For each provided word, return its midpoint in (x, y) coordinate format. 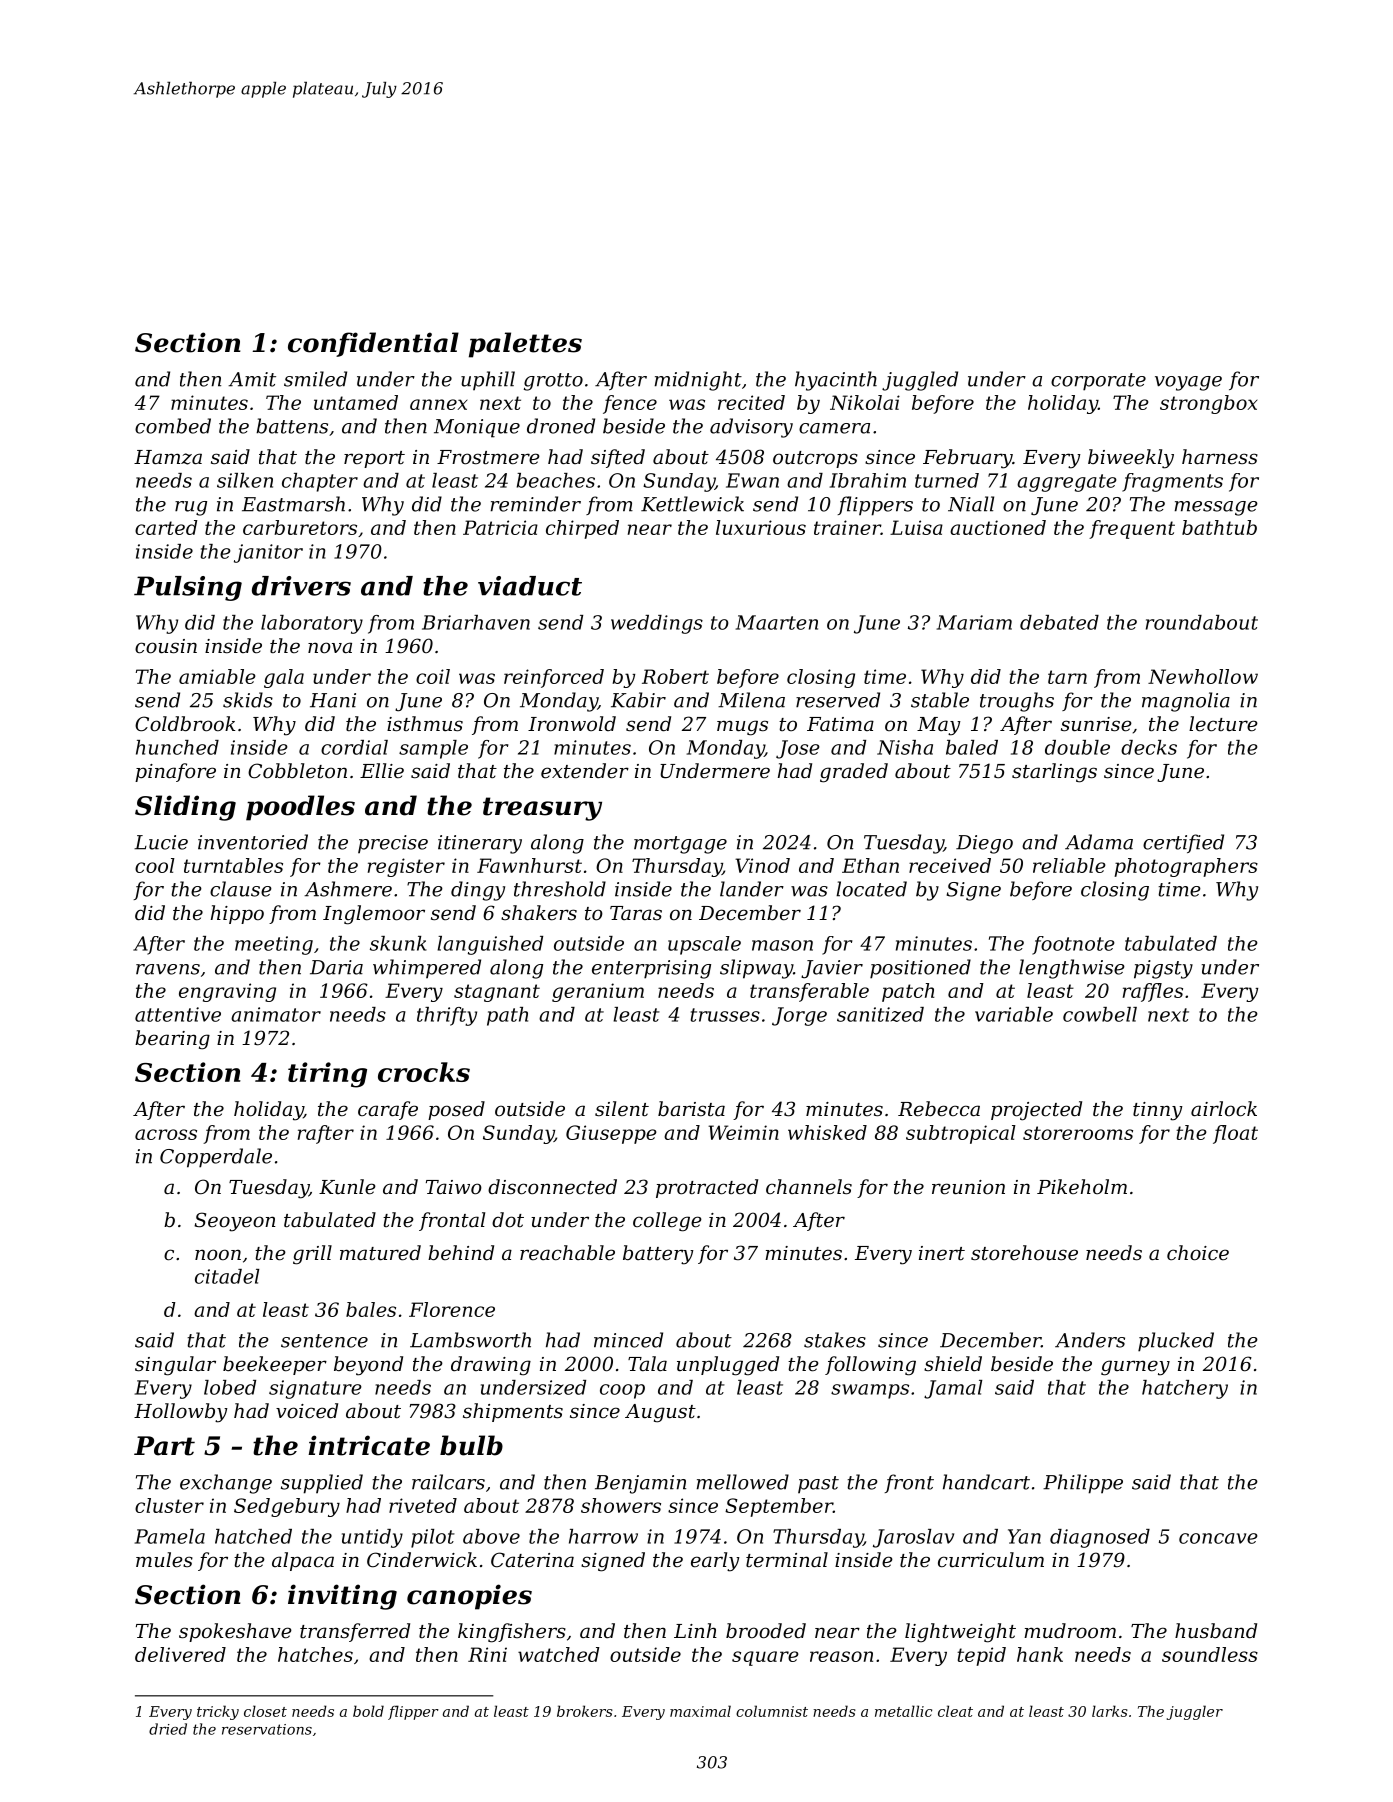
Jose (798, 749)
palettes (525, 345)
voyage (1188, 383)
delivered (180, 1654)
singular (175, 1366)
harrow (603, 1536)
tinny (1158, 1111)
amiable (217, 676)
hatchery (1185, 1389)
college (667, 1222)
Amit (252, 379)
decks (1149, 747)
